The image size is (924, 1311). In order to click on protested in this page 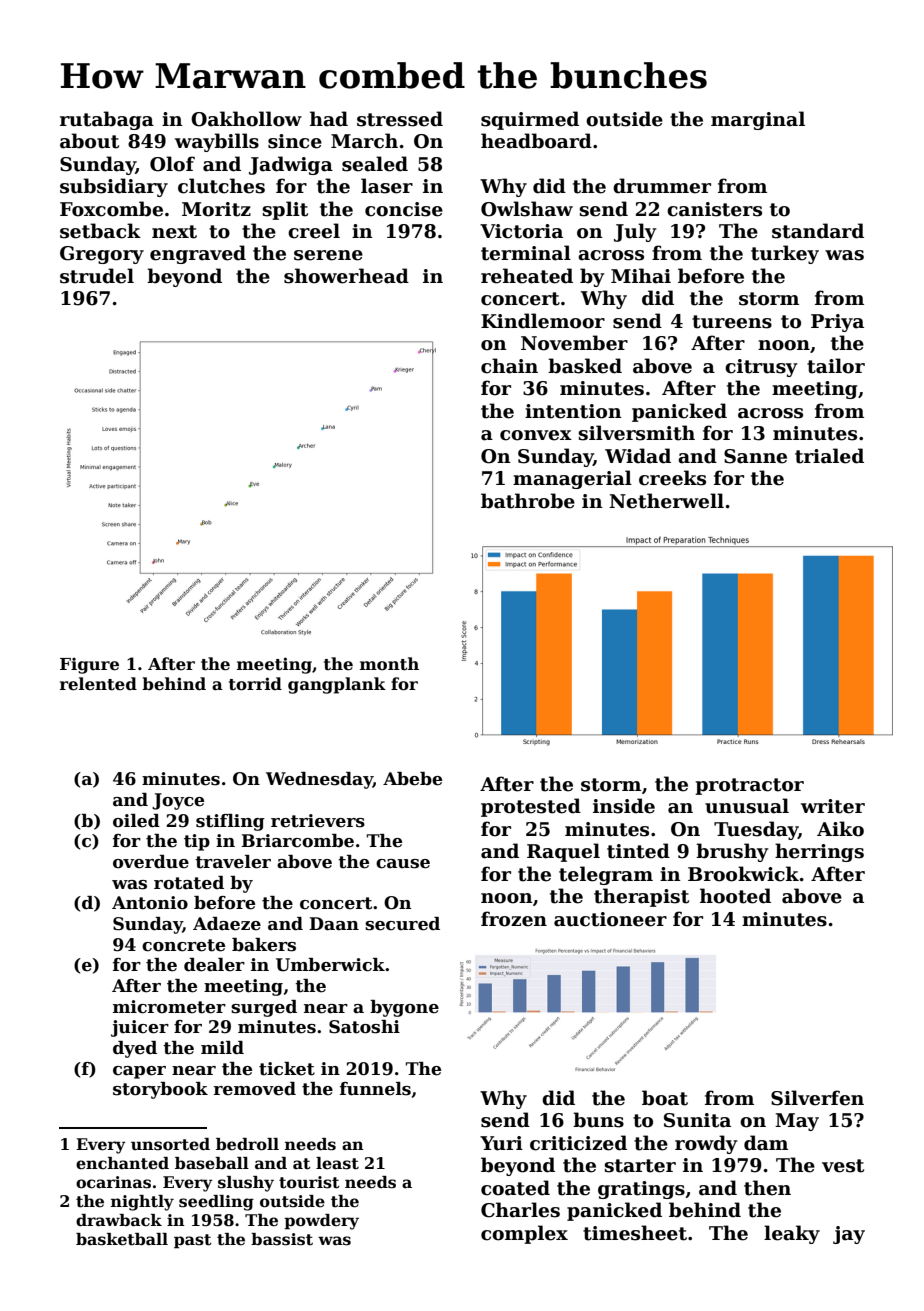, I will do `click(531, 807)`.
